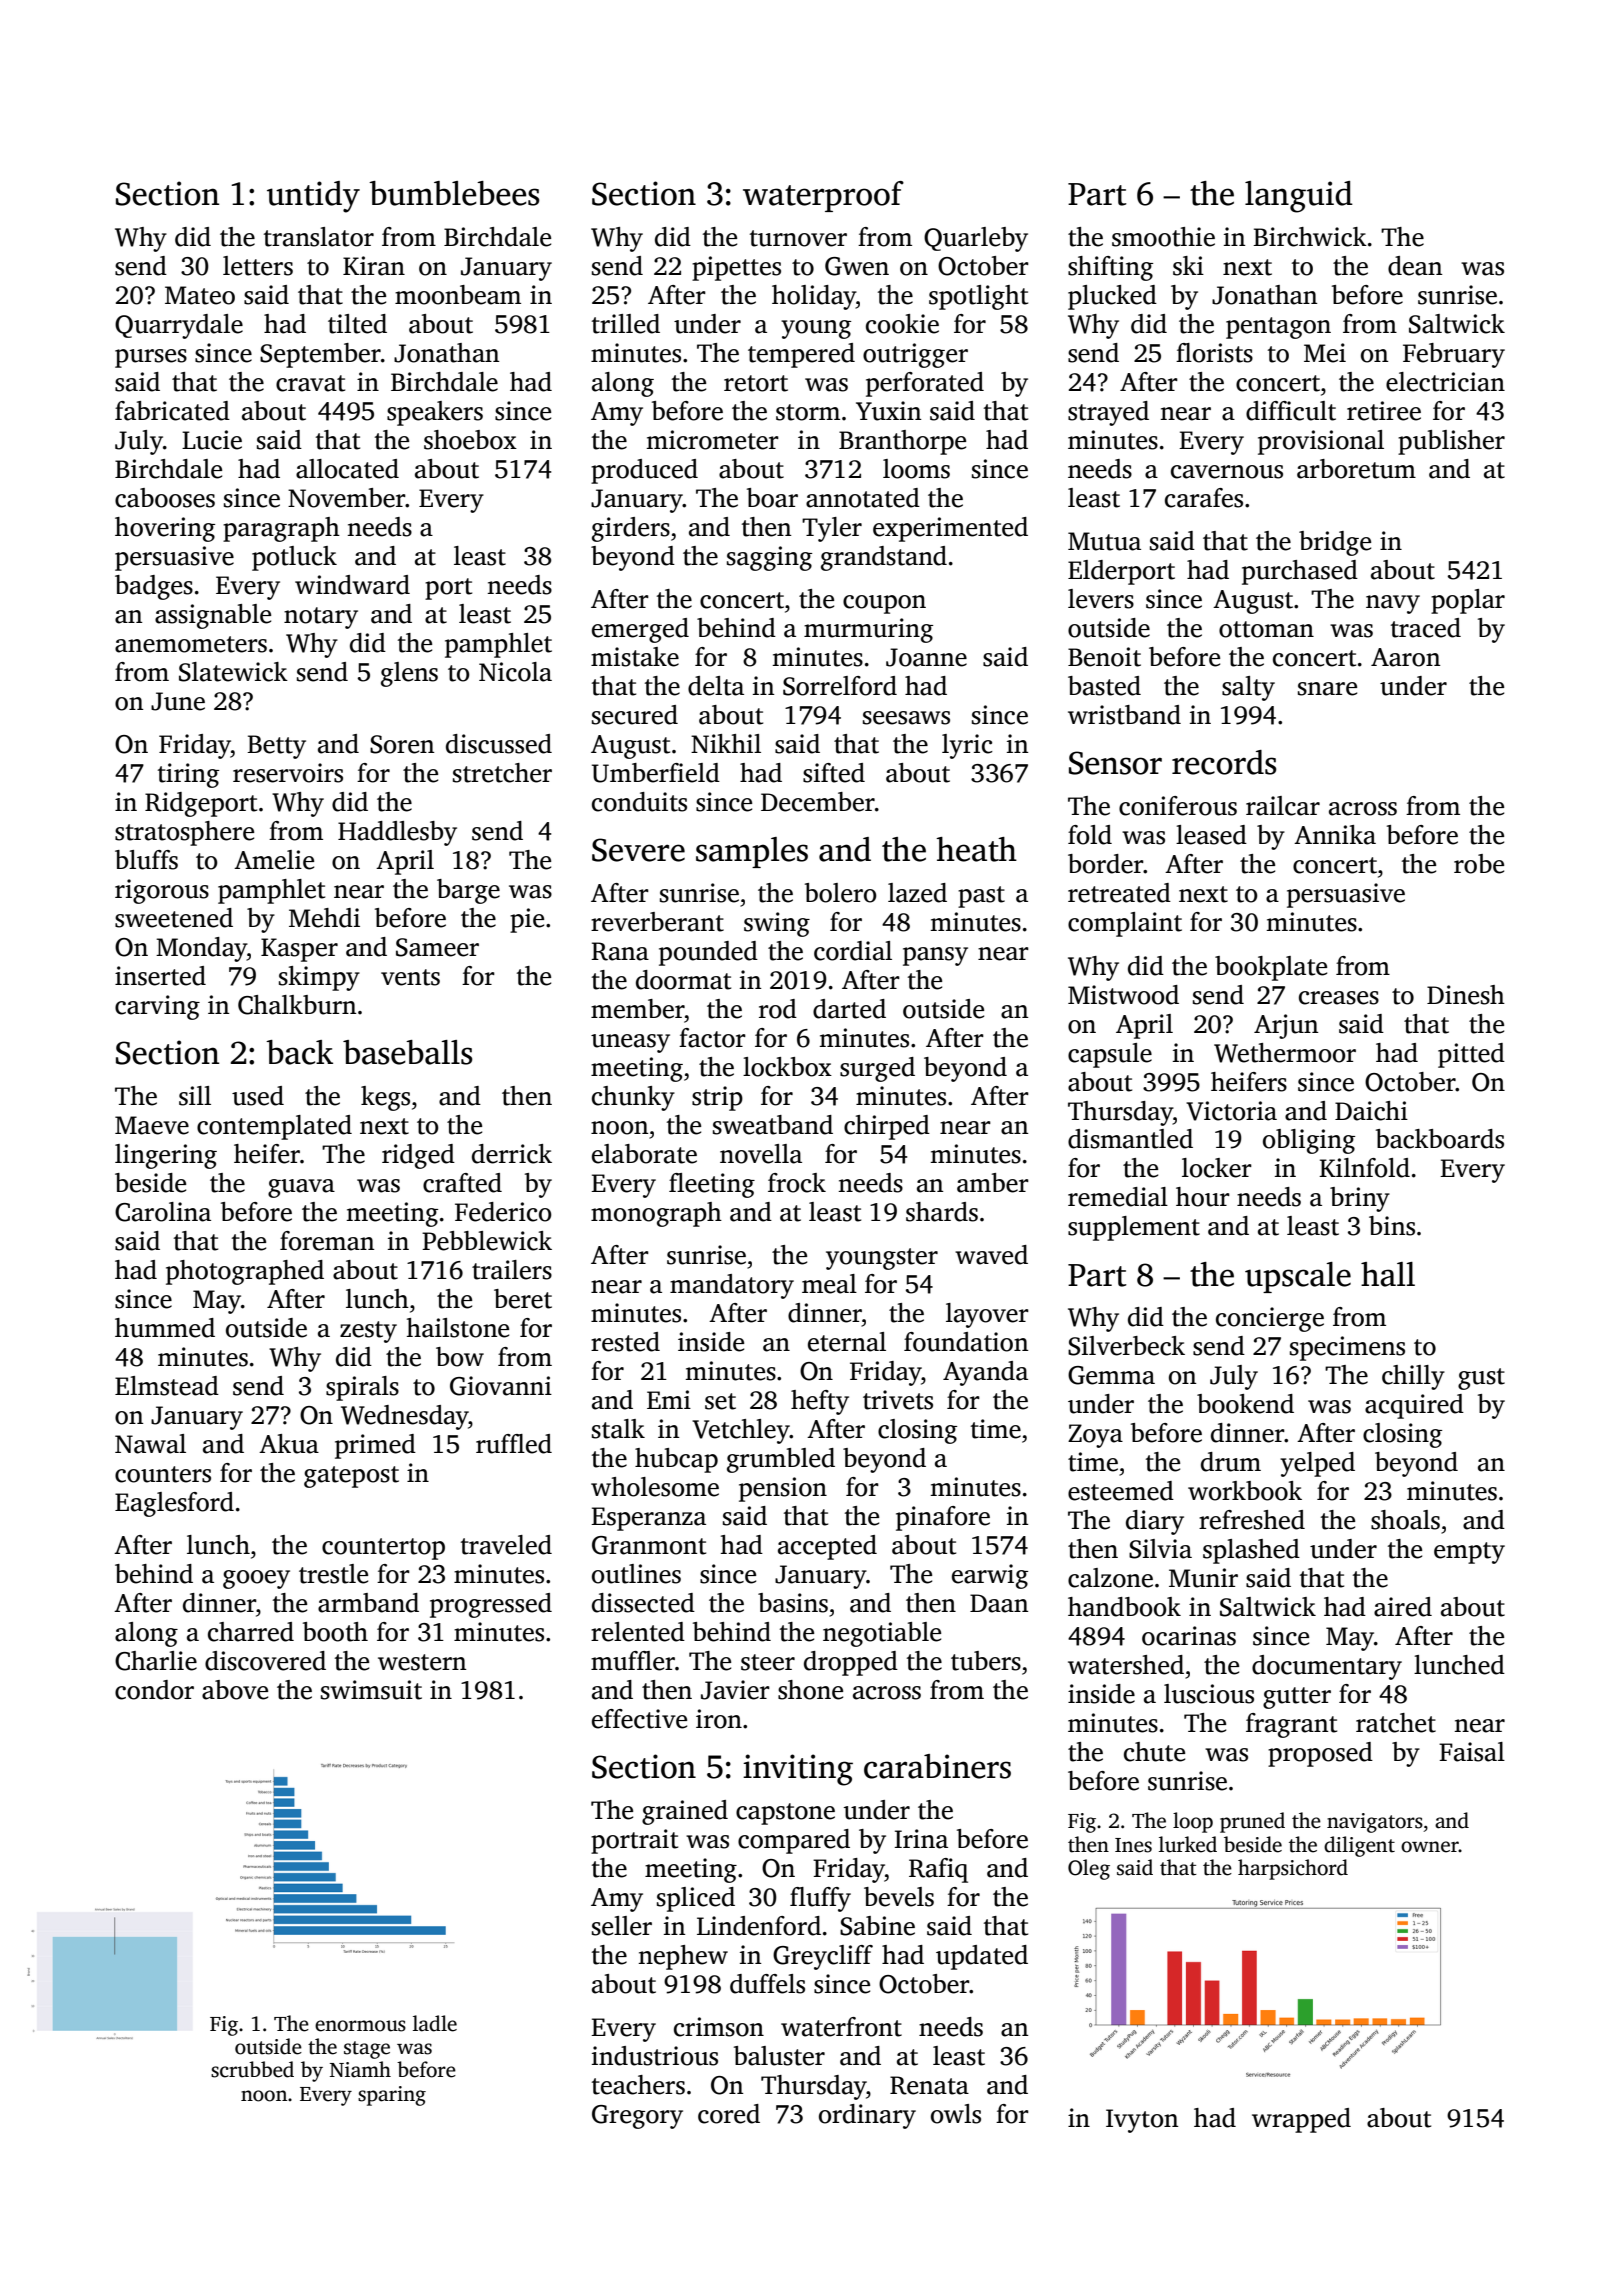 This page has width=1620, height=2292. I want to click on traveled, so click(506, 1545).
